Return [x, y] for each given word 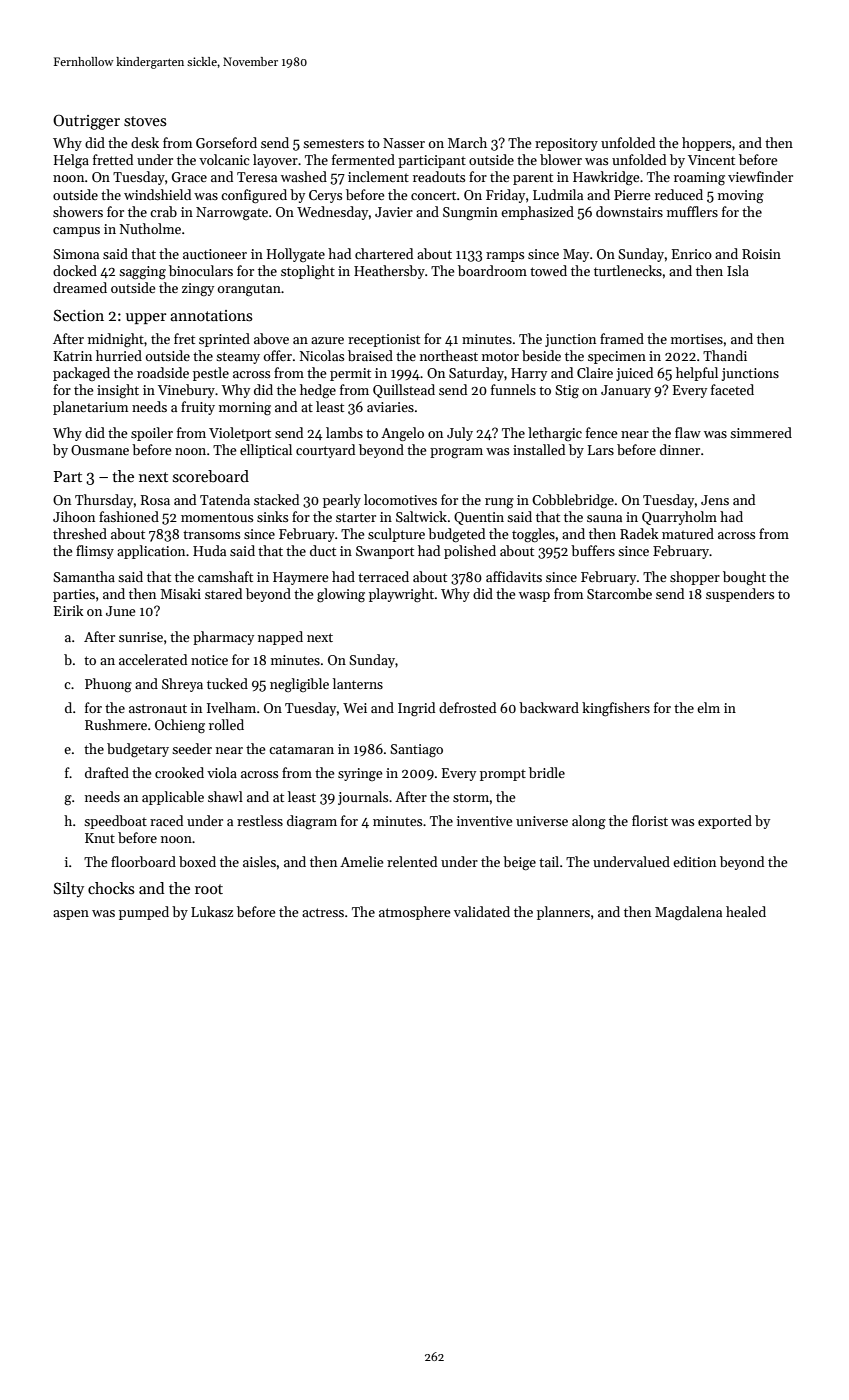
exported [725, 822]
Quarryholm [679, 518]
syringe [360, 774]
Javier [394, 212]
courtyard [325, 451]
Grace [189, 177]
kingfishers [616, 709]
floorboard [143, 861]
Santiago [416, 750]
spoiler [152, 434]
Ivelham [231, 707]
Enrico [692, 254]
